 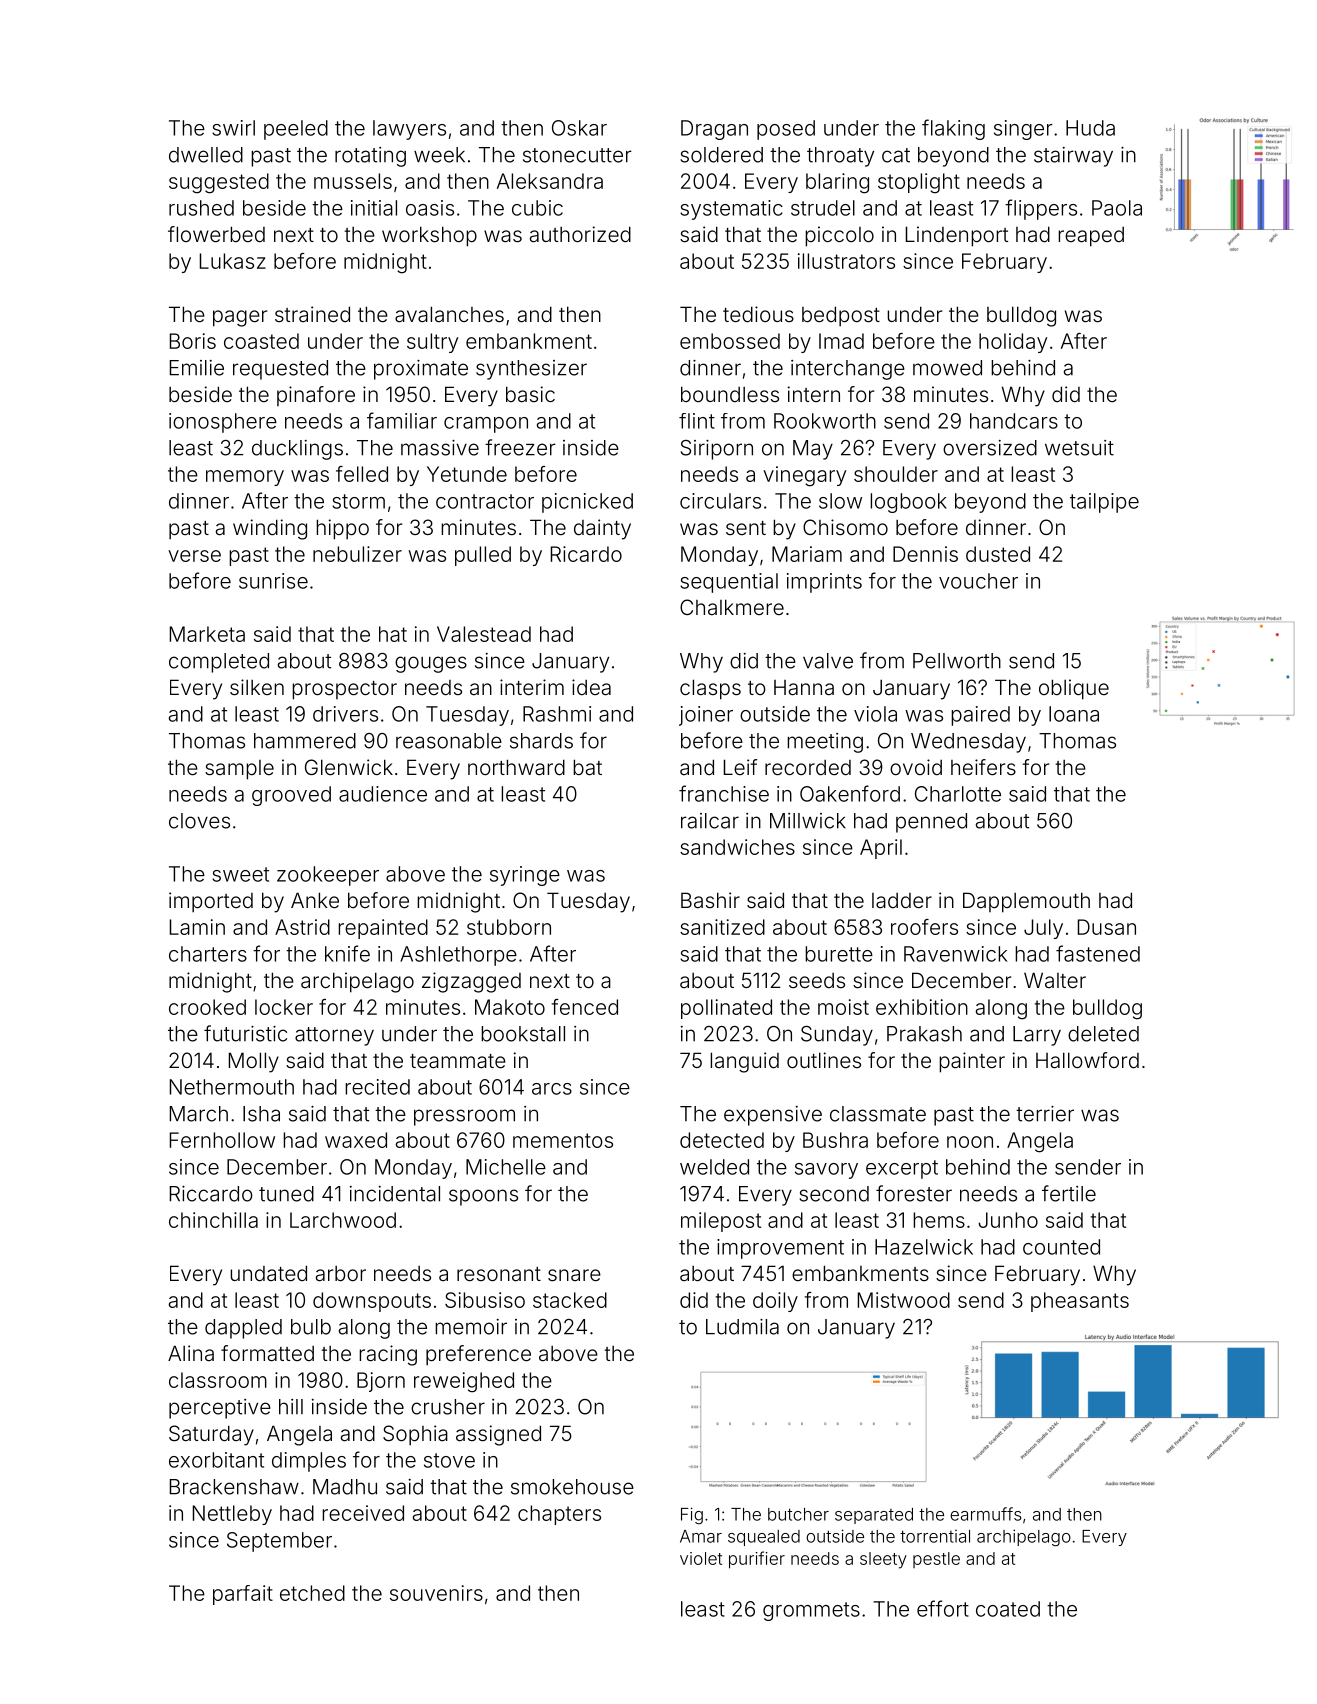 What do you see at coordinates (572, 1487) in the page?
I see `smokehouse` at bounding box center [572, 1487].
